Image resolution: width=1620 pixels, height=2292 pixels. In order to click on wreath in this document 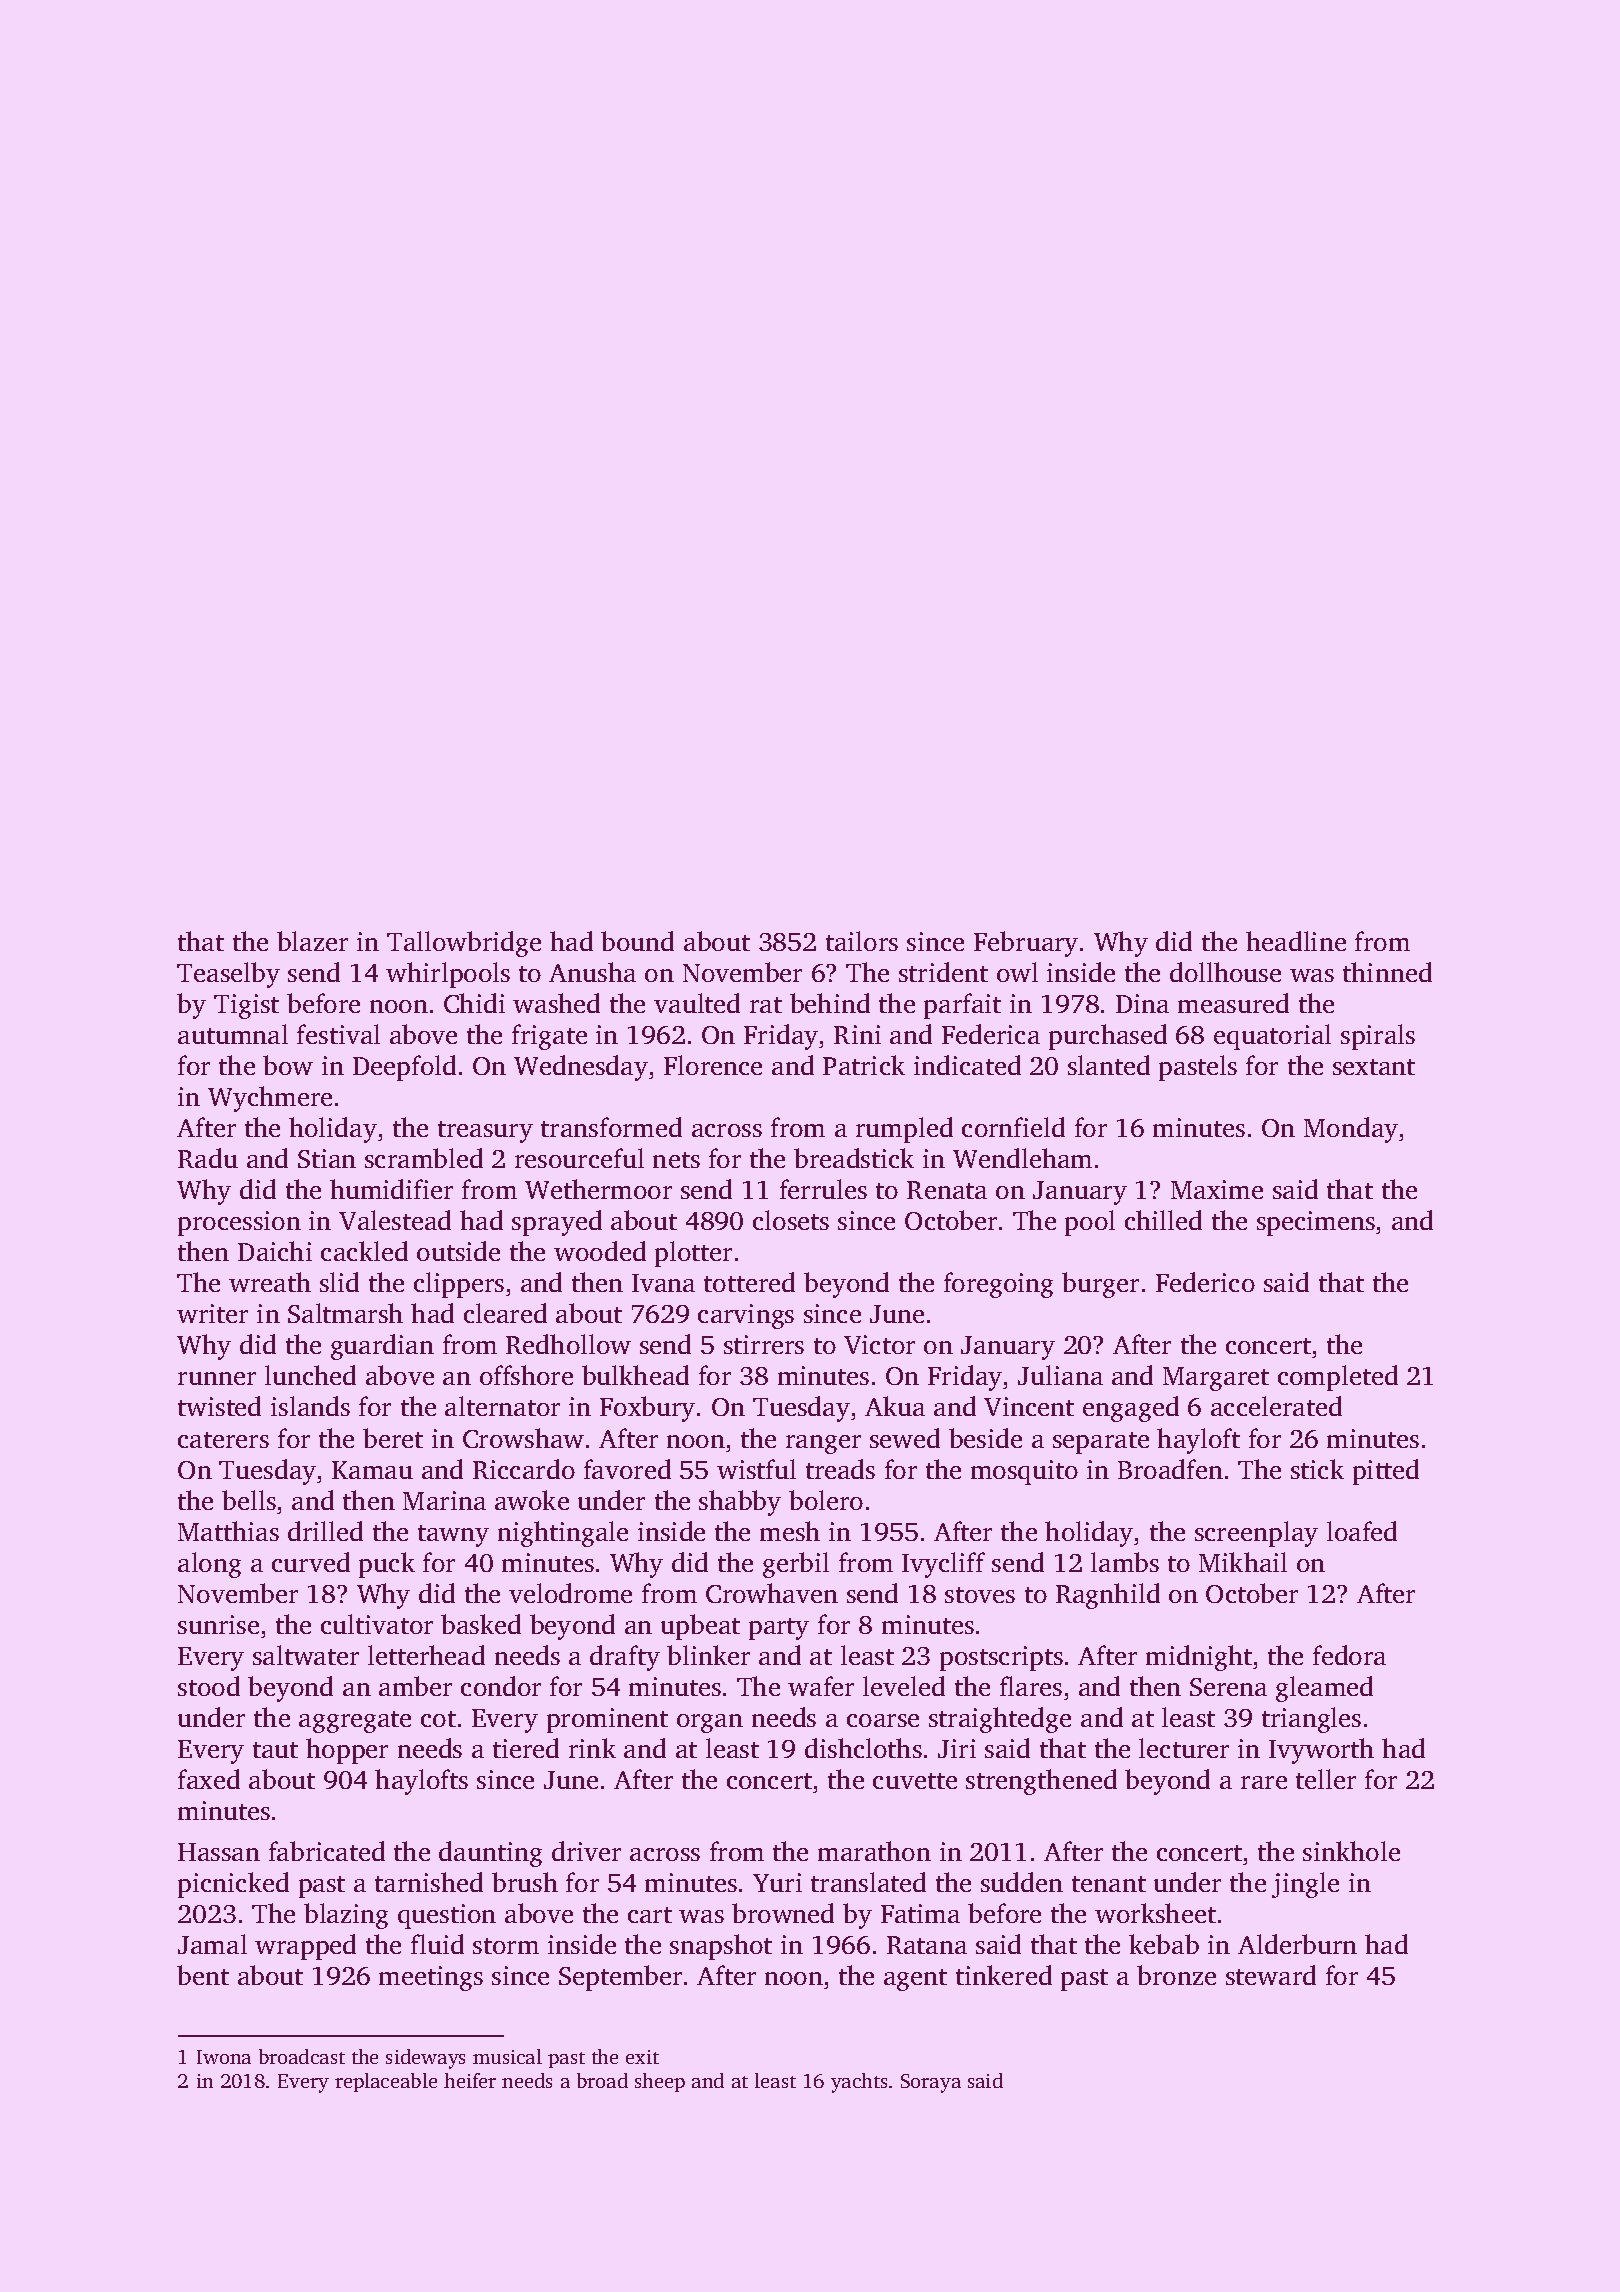, I will do `click(270, 1282)`.
